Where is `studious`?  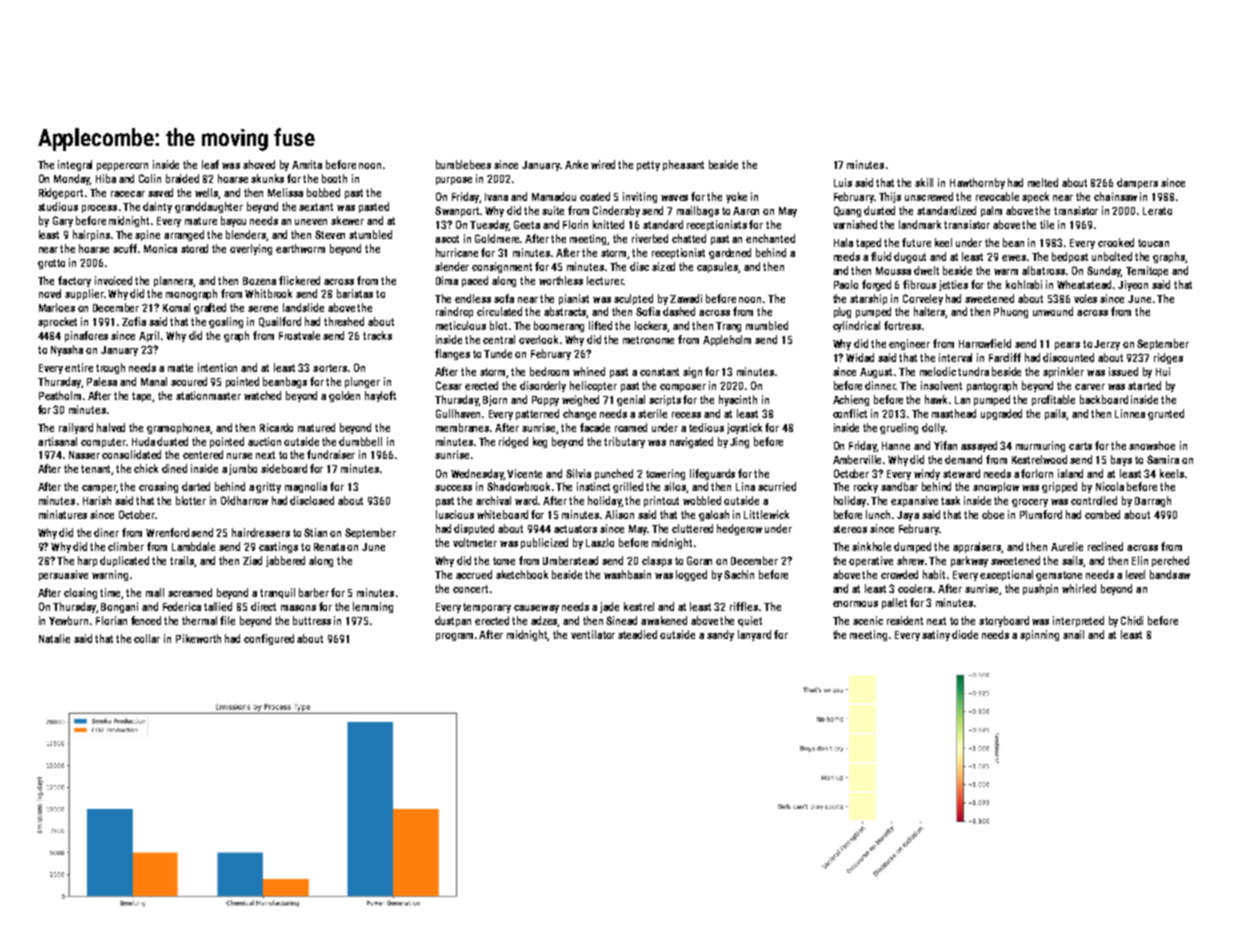 studious is located at coordinates (58, 206).
